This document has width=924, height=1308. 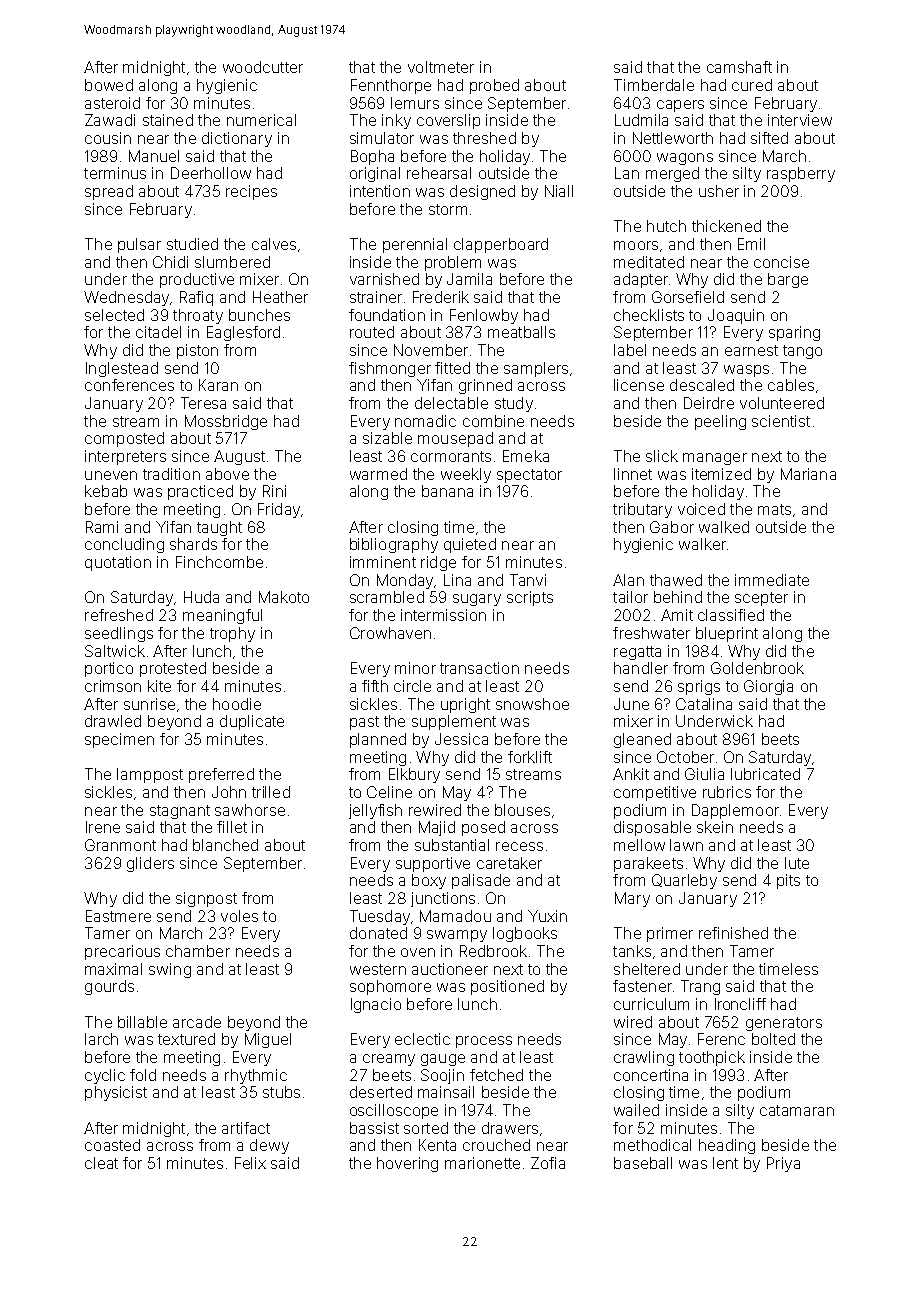 I want to click on lubricated, so click(x=765, y=774).
